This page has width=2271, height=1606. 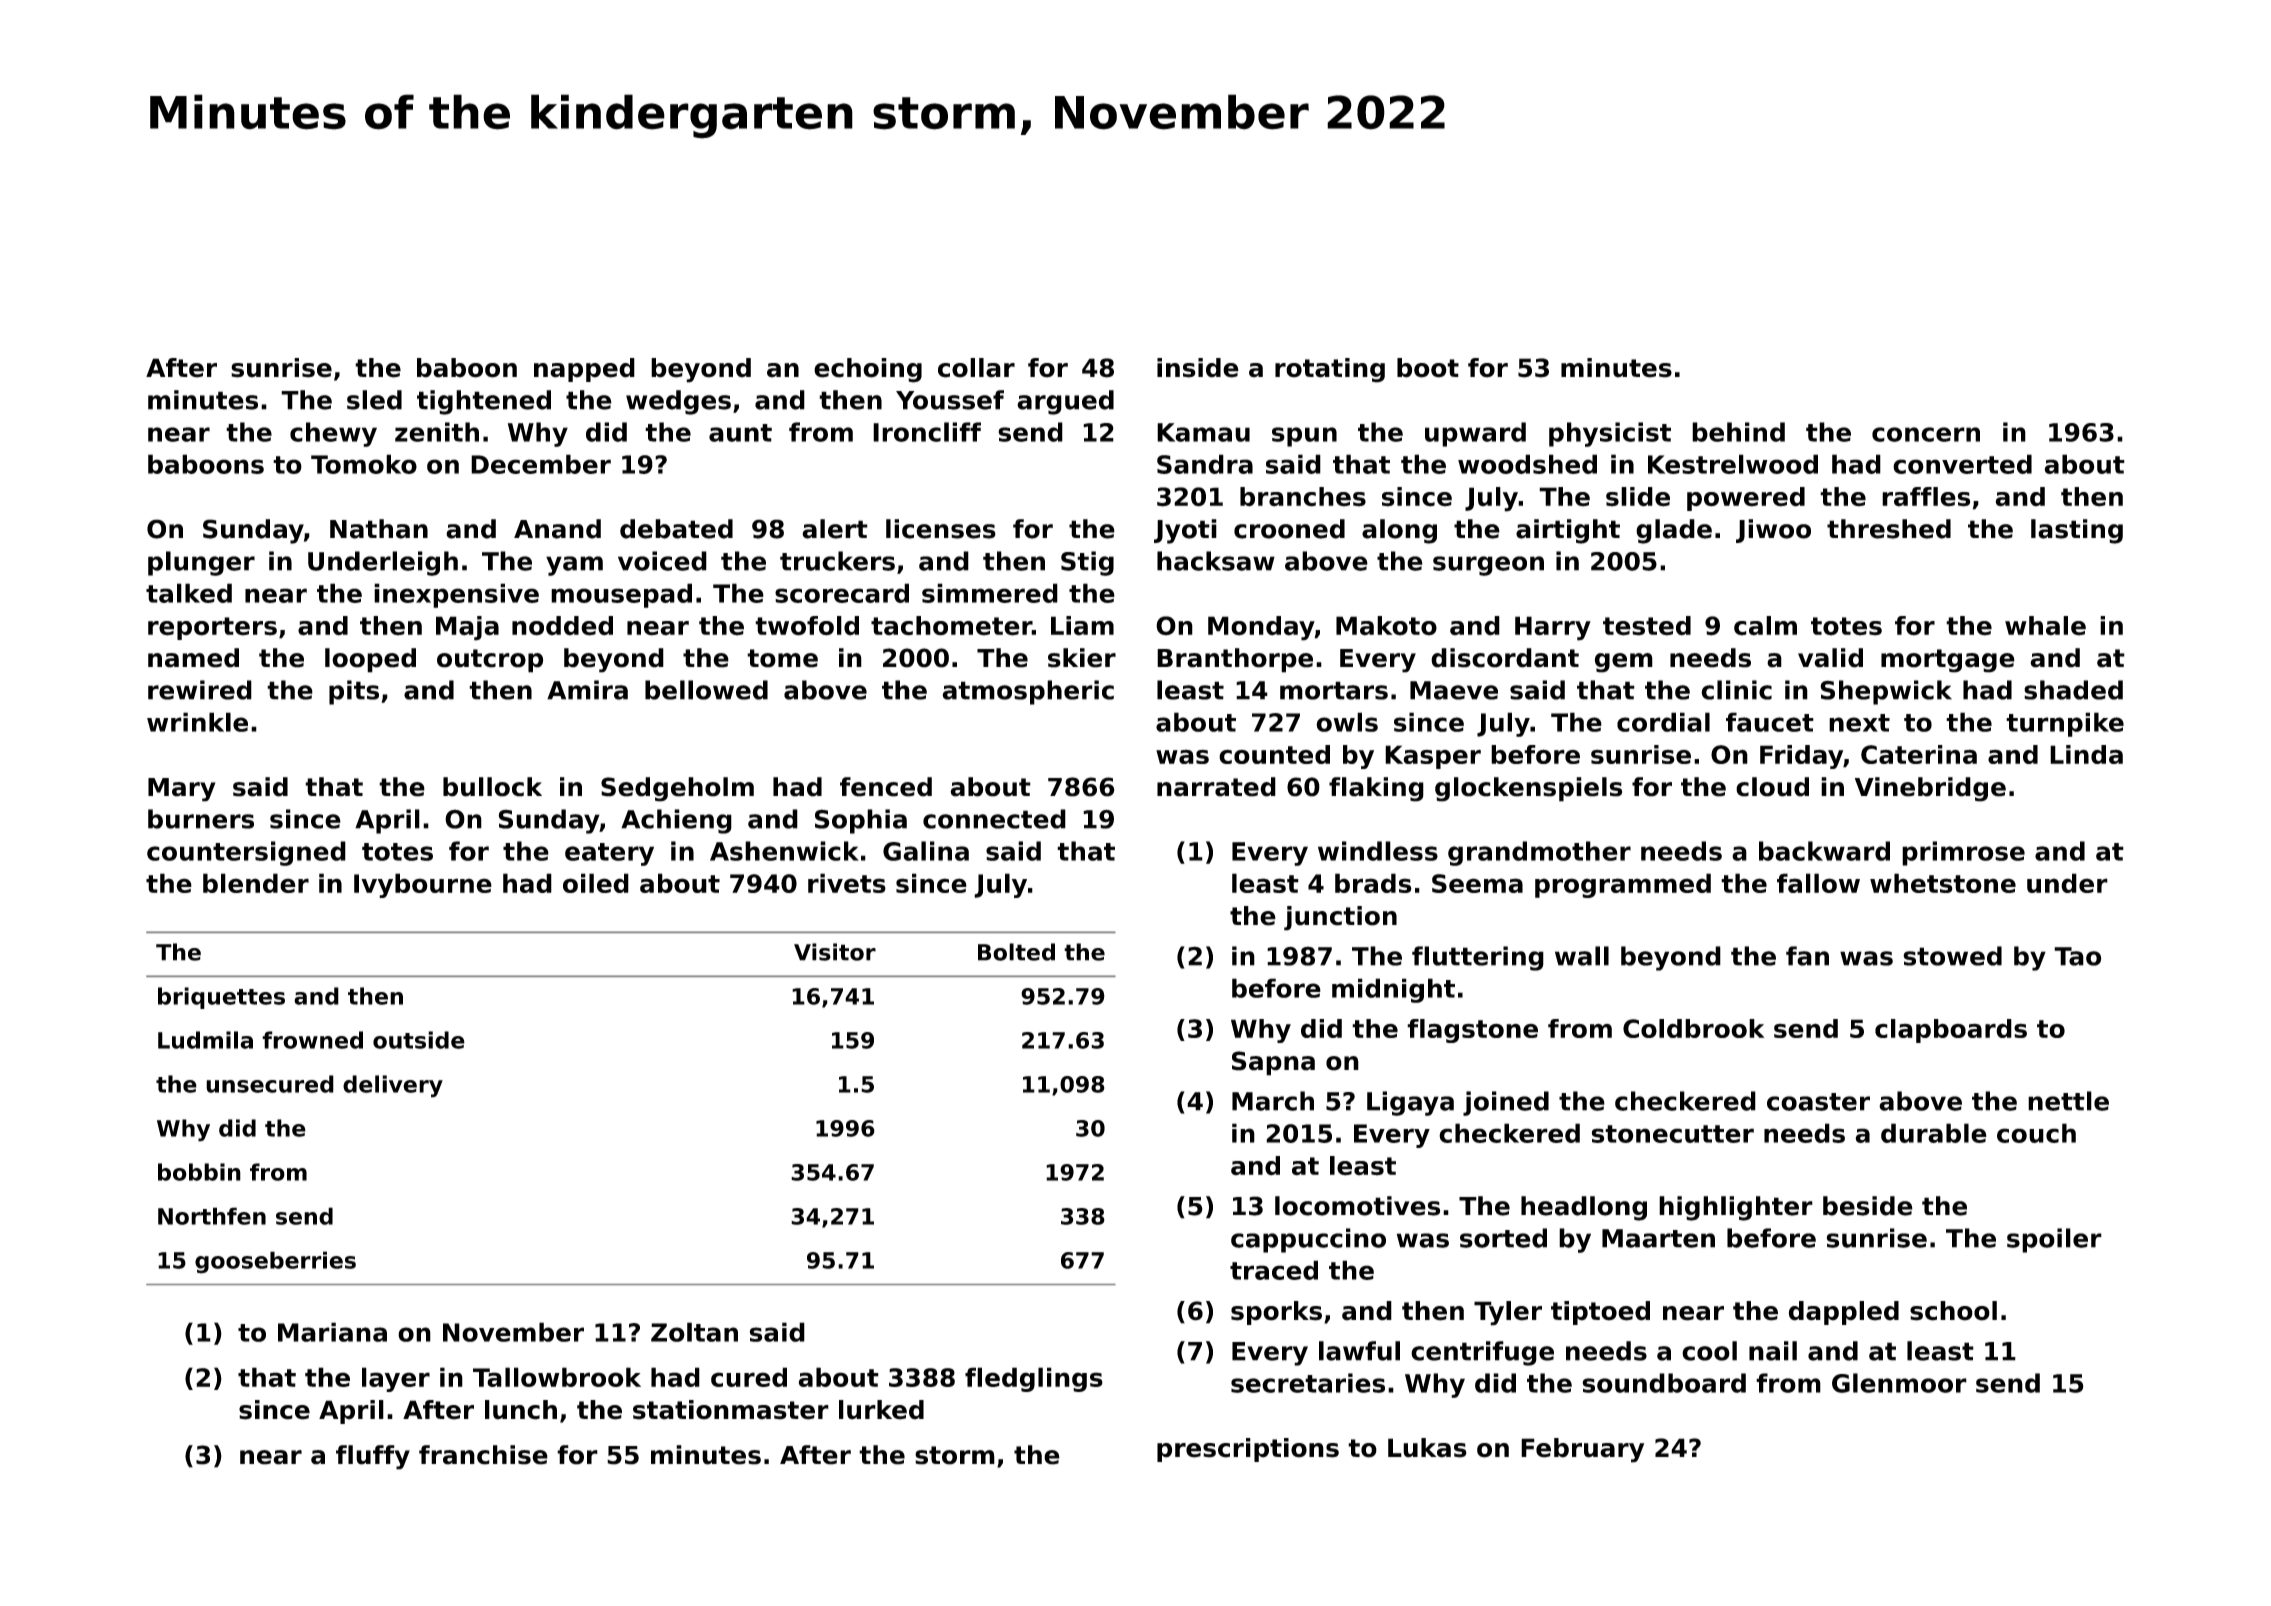 I want to click on Visitor, so click(x=835, y=952).
